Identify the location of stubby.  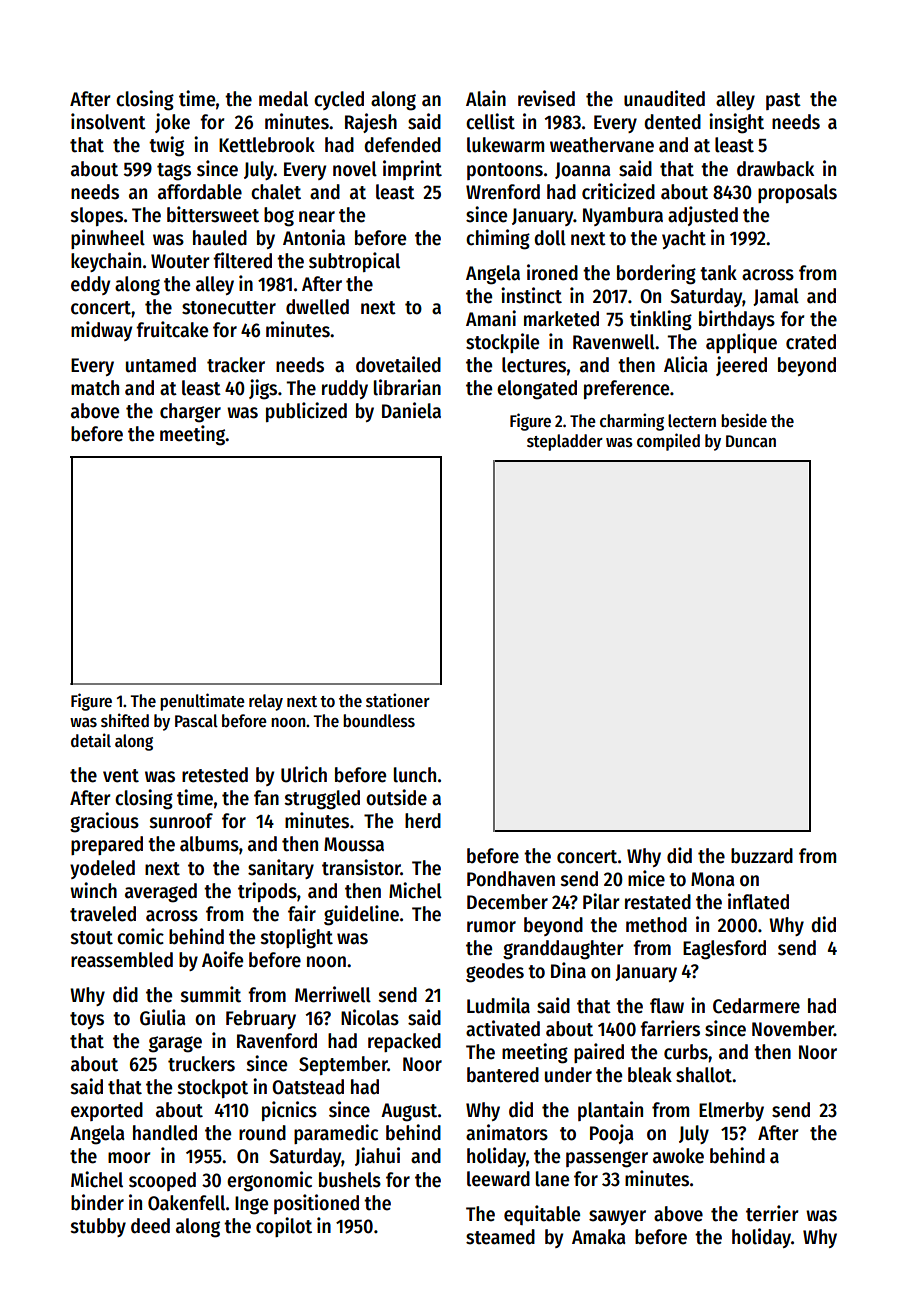
(98, 1227).
